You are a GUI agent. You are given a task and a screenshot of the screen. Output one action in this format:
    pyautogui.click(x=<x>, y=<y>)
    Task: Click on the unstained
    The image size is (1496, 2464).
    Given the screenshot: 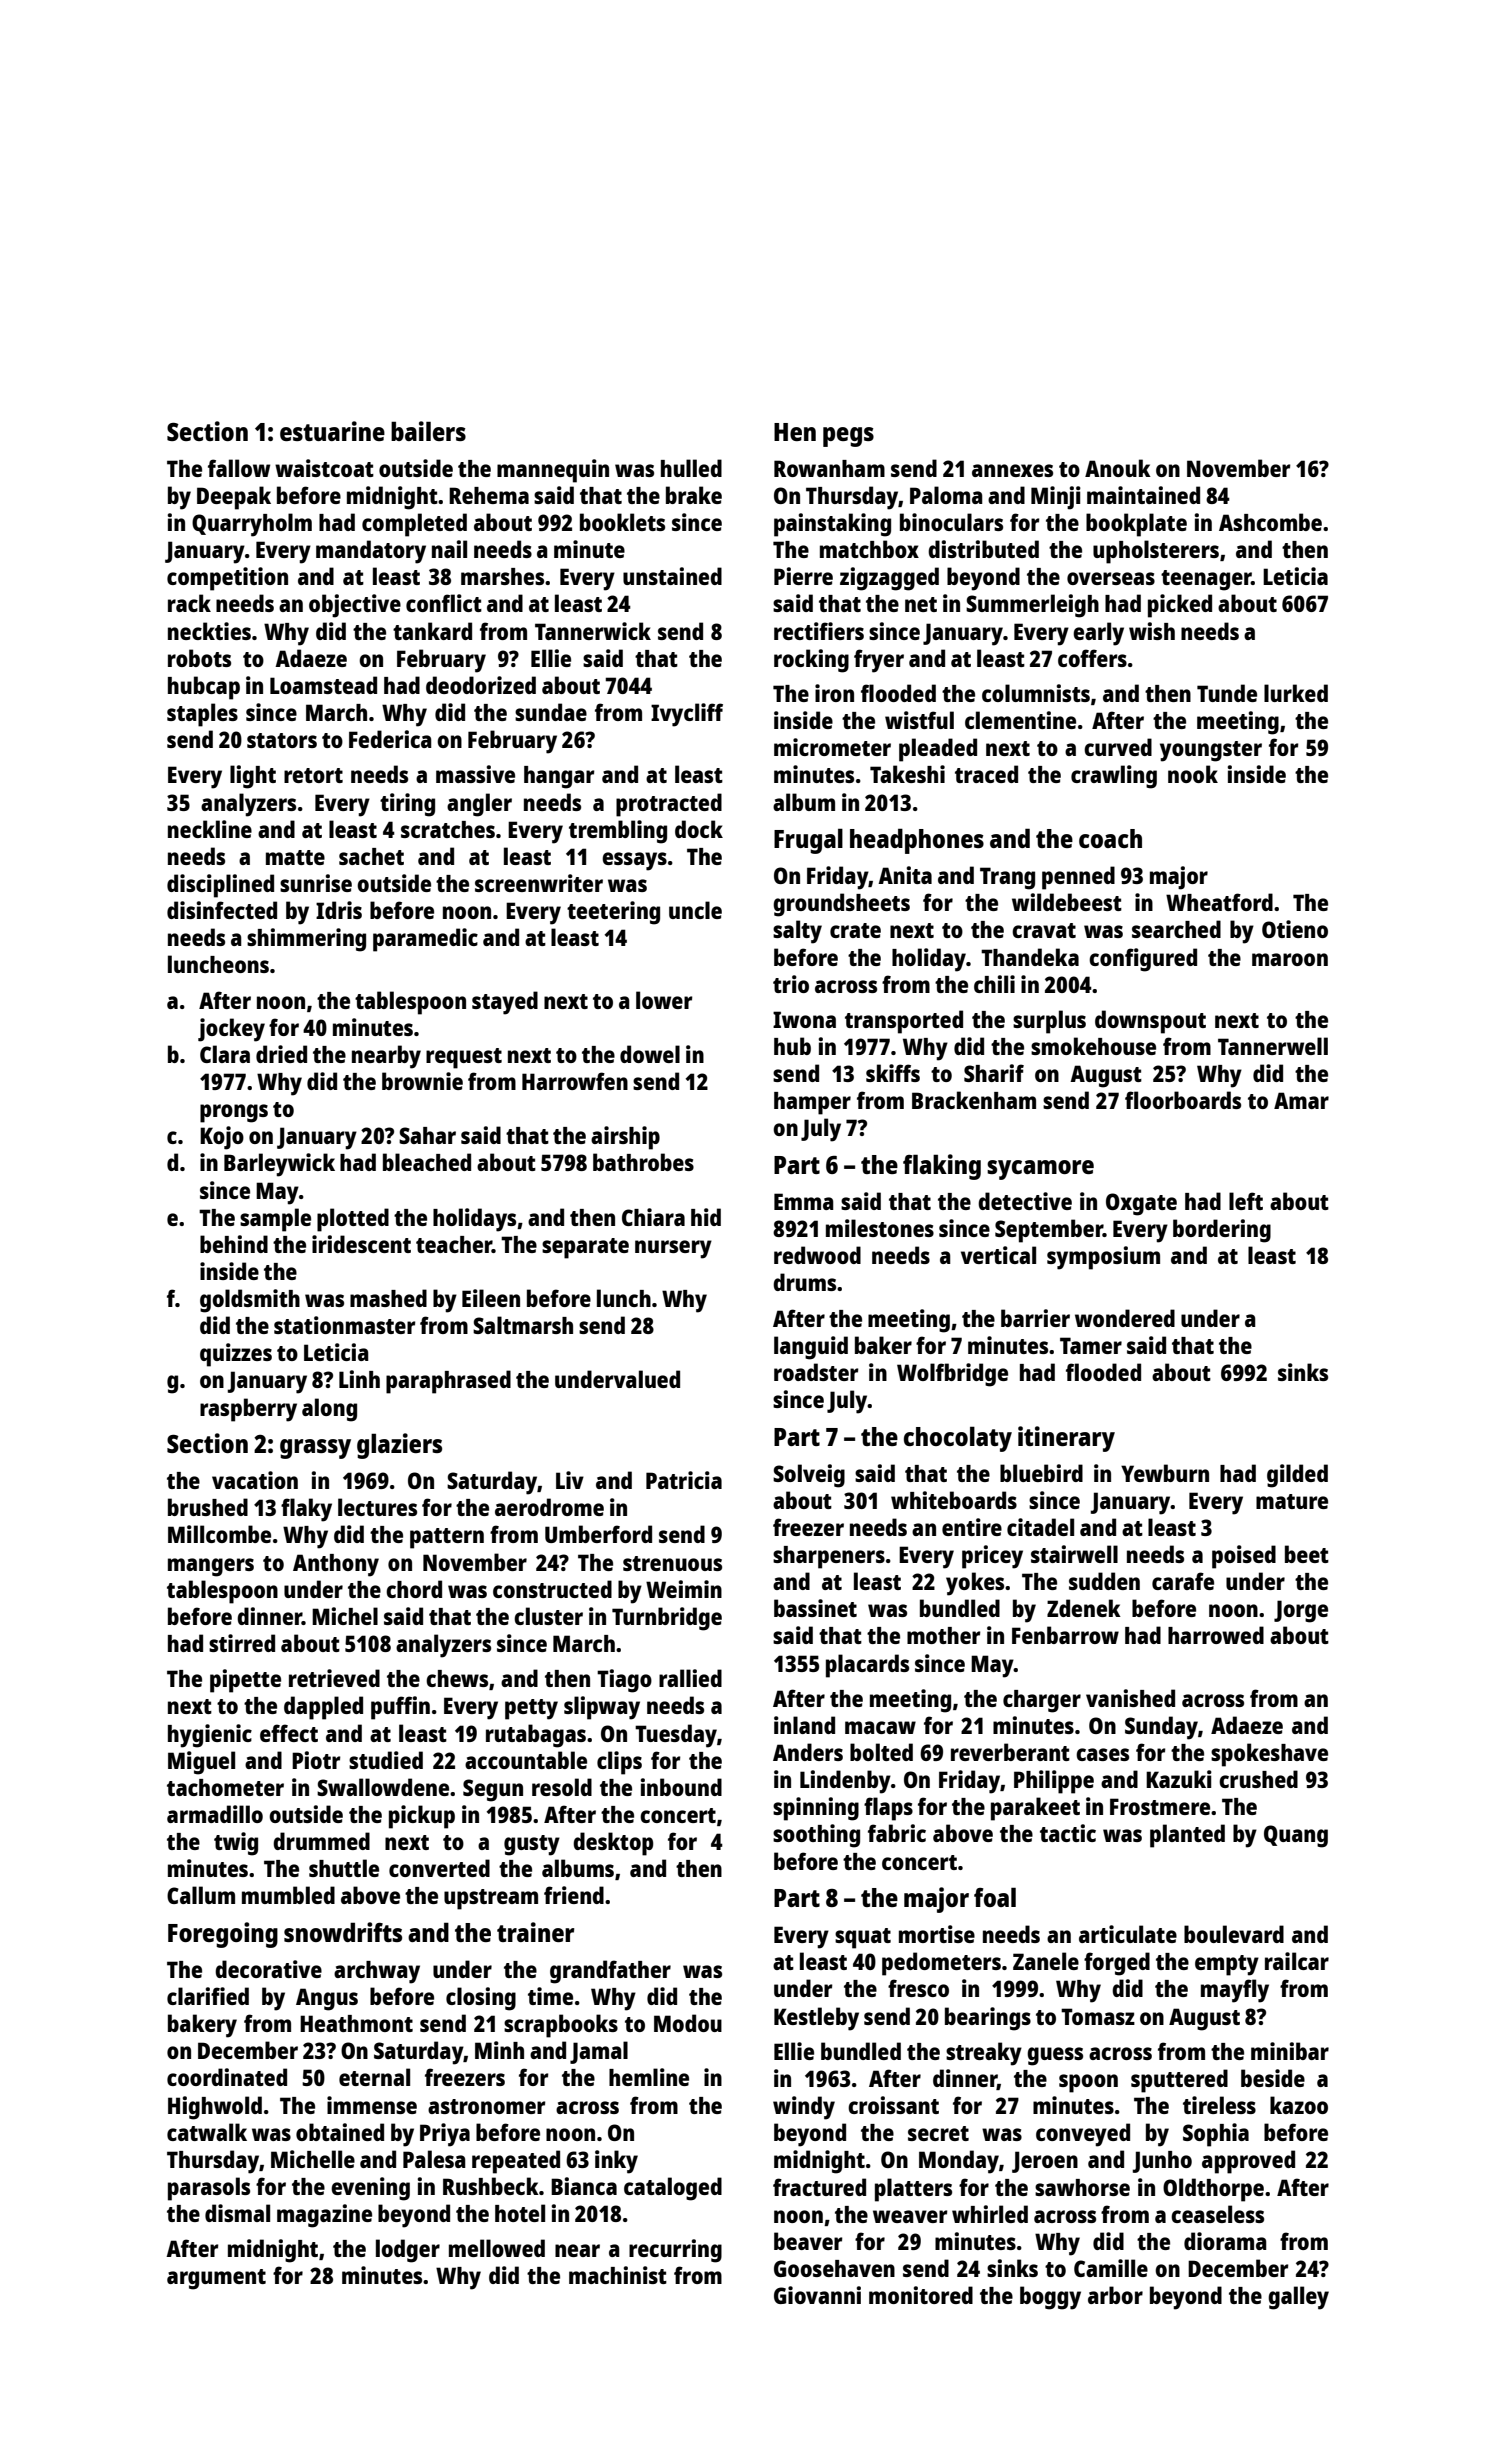 What is the action you would take?
    pyautogui.click(x=672, y=576)
